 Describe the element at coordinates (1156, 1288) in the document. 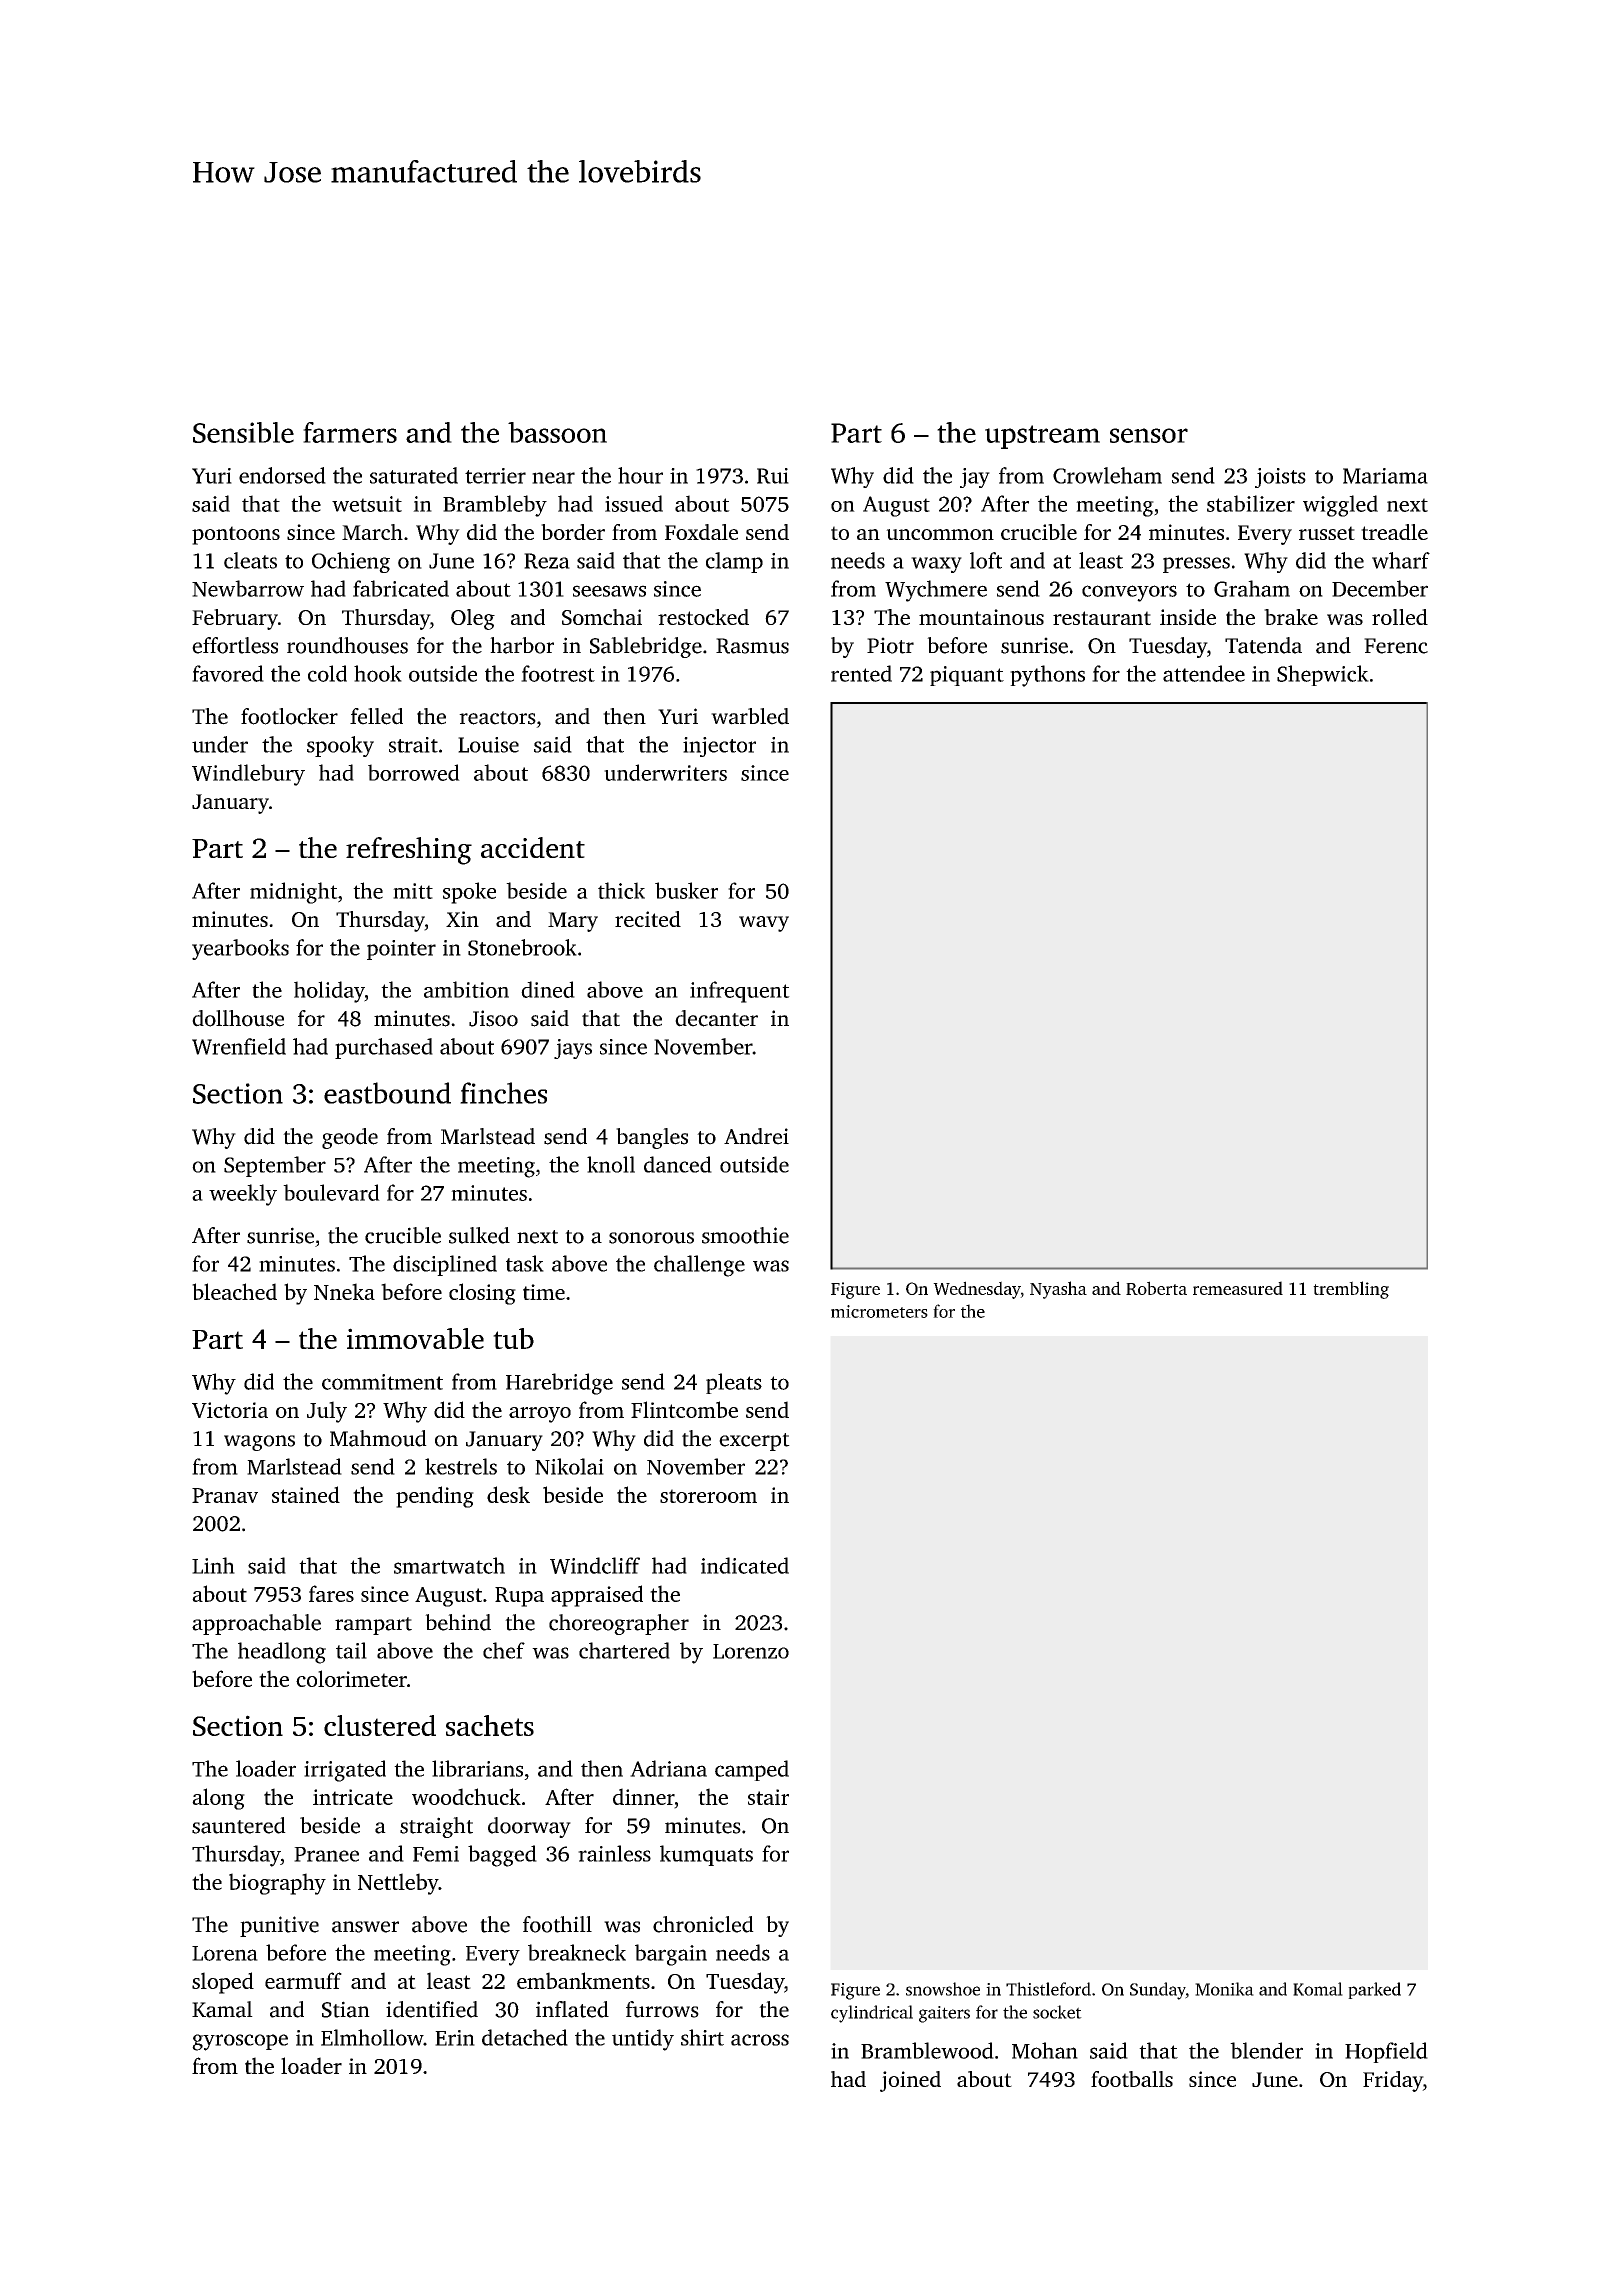

I see `Roberta` at that location.
